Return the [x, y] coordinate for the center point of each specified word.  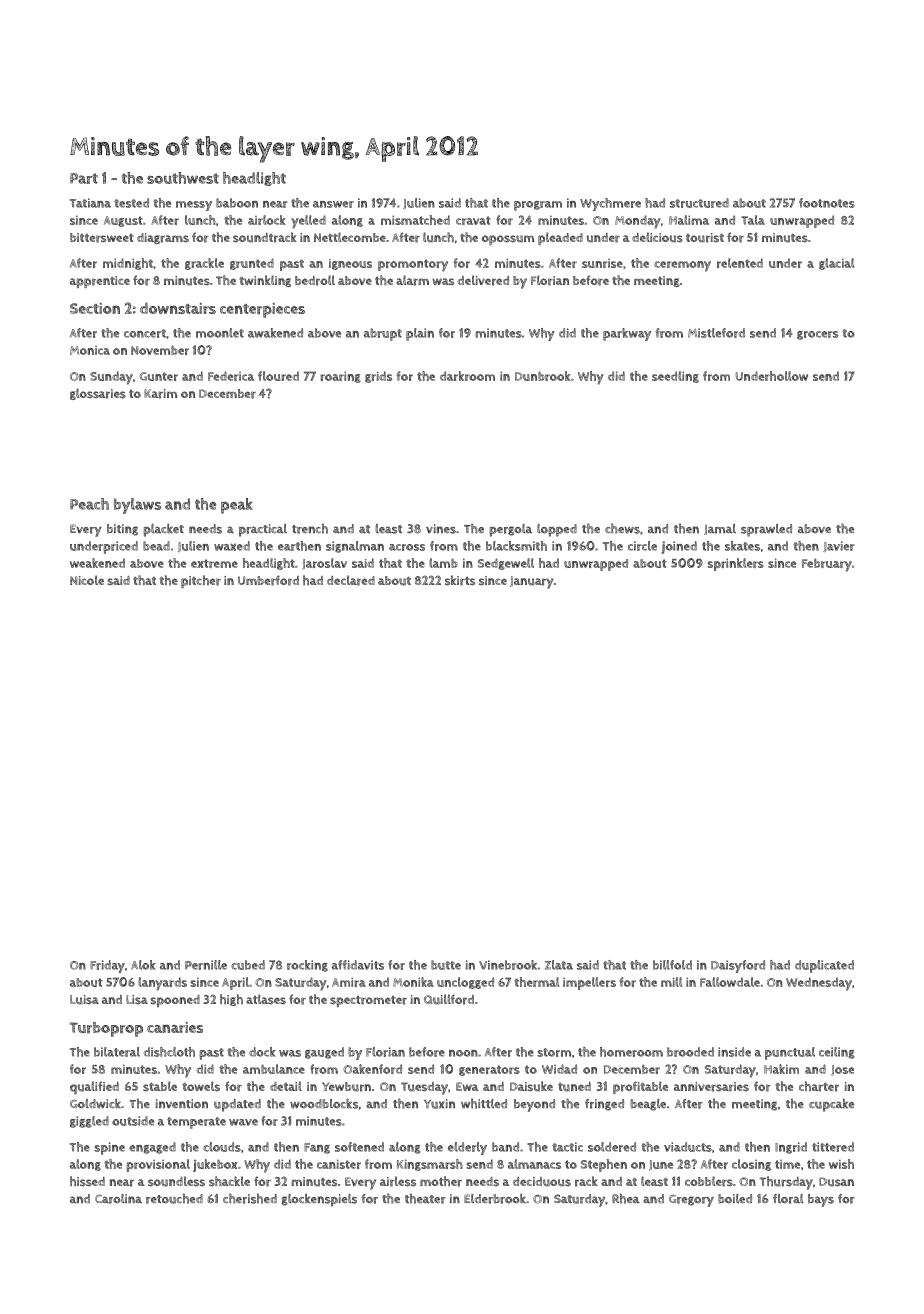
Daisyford [738, 966]
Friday [107, 966]
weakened [97, 563]
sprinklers [736, 564]
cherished [250, 1198]
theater [425, 1198]
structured [699, 203]
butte [446, 965]
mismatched [415, 220]
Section [95, 308]
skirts [460, 580]
